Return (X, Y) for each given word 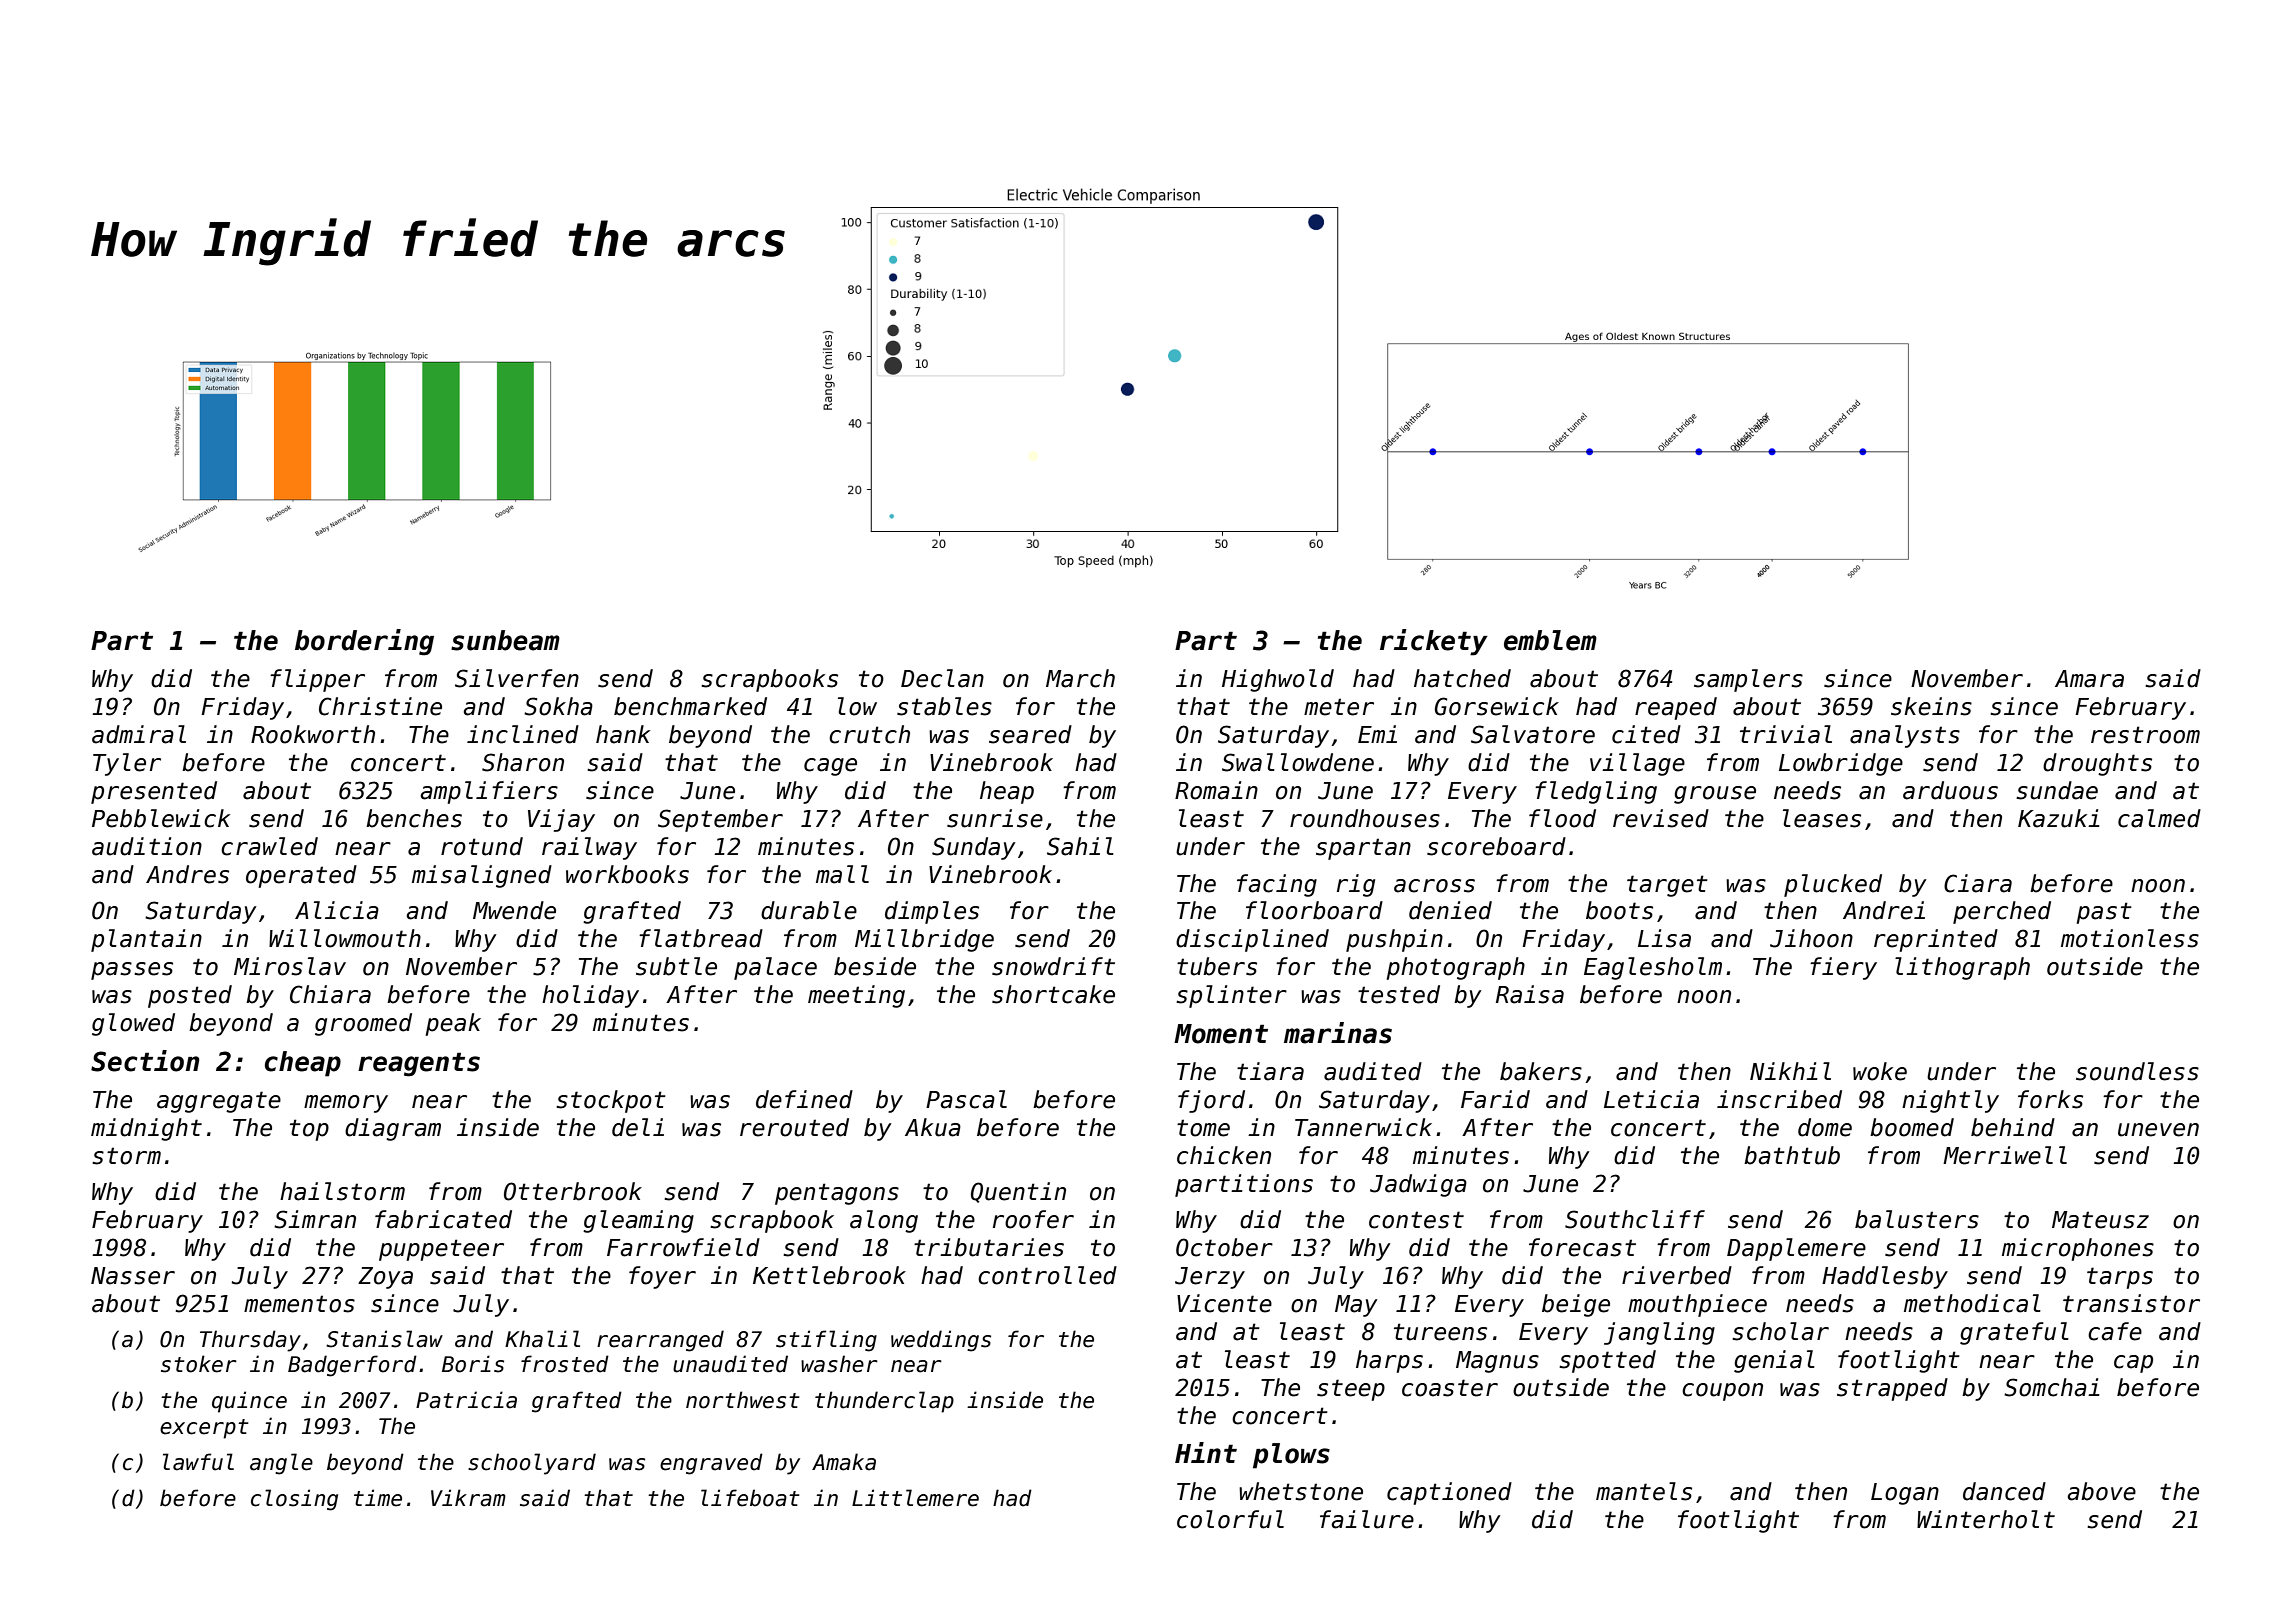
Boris (473, 1364)
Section (145, 1061)
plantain (146, 940)
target (1667, 886)
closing (294, 1500)
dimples (932, 912)
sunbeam (505, 640)
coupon (1722, 1392)
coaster (1450, 1388)
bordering (364, 642)
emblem (1550, 640)
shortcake (1053, 994)
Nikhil (1790, 1071)
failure (1367, 1519)
